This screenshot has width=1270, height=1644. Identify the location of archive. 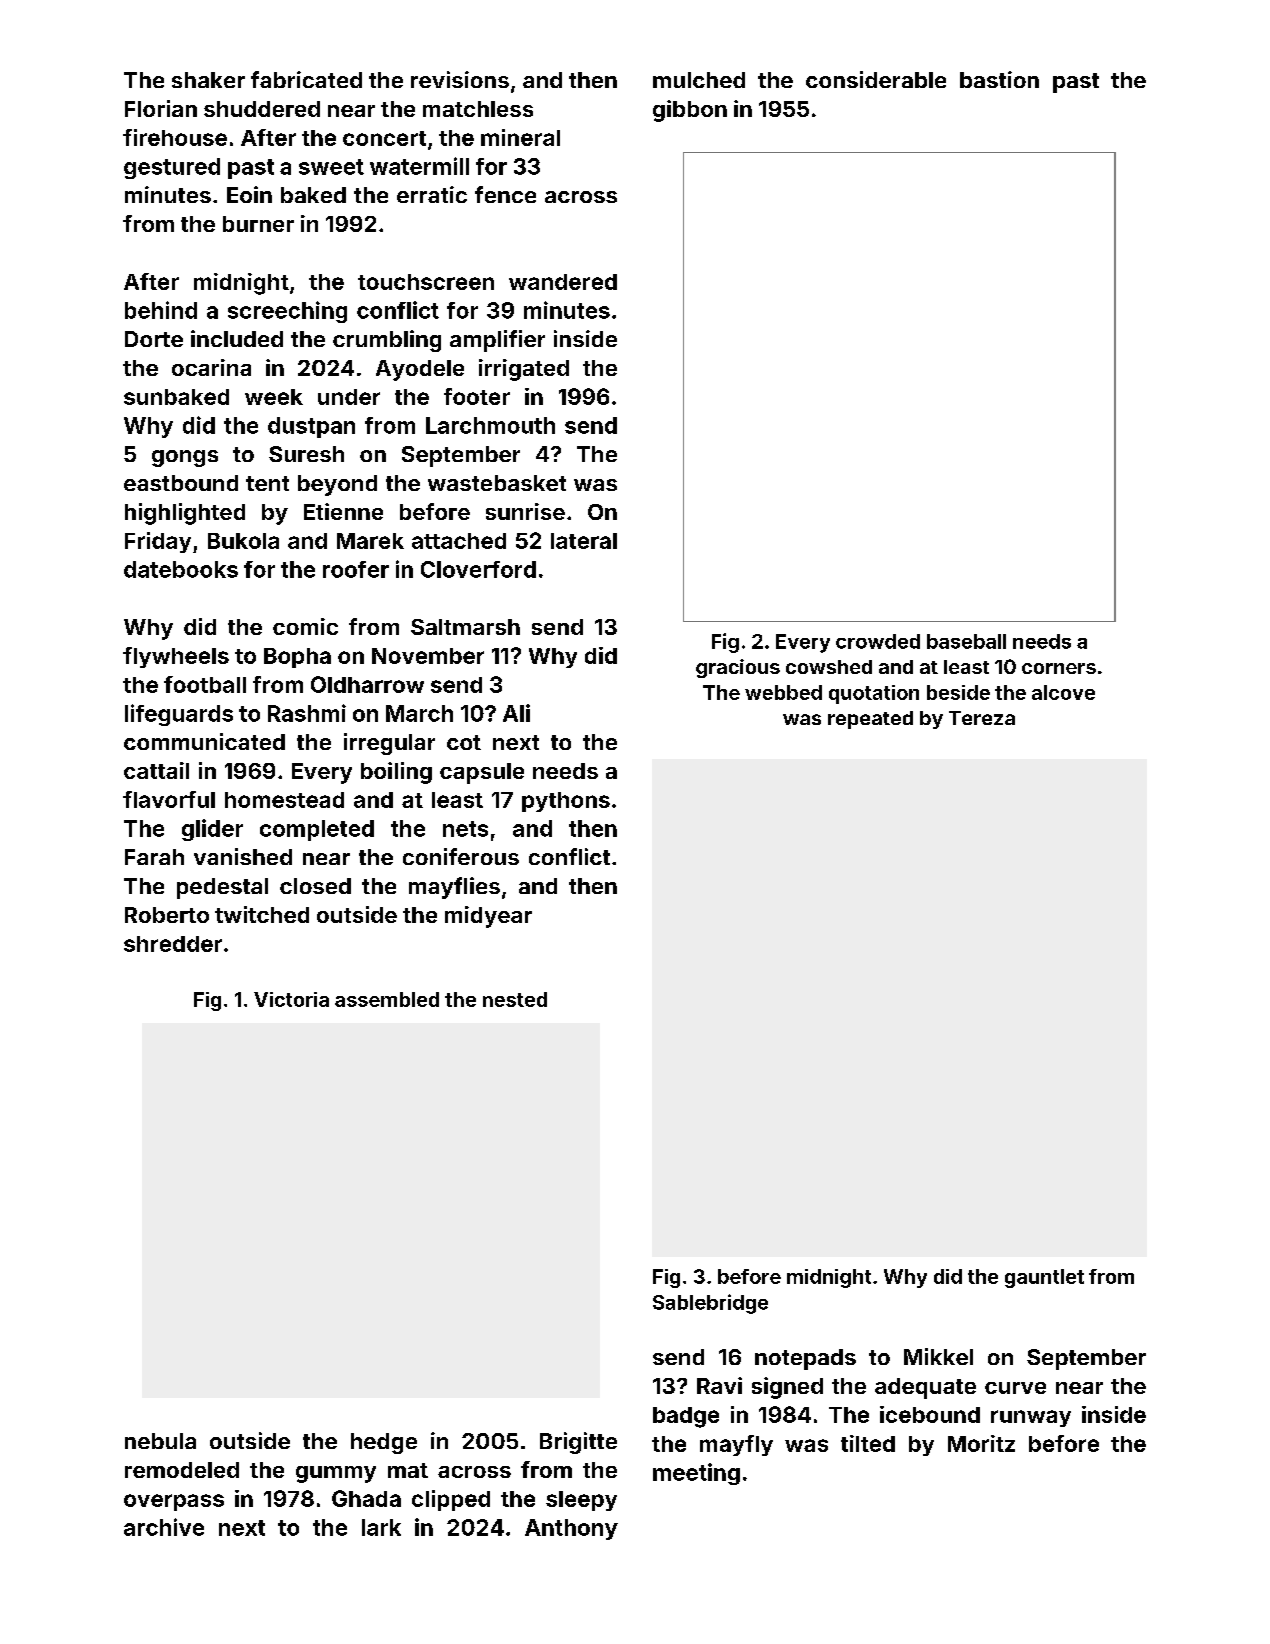
(164, 1527).
